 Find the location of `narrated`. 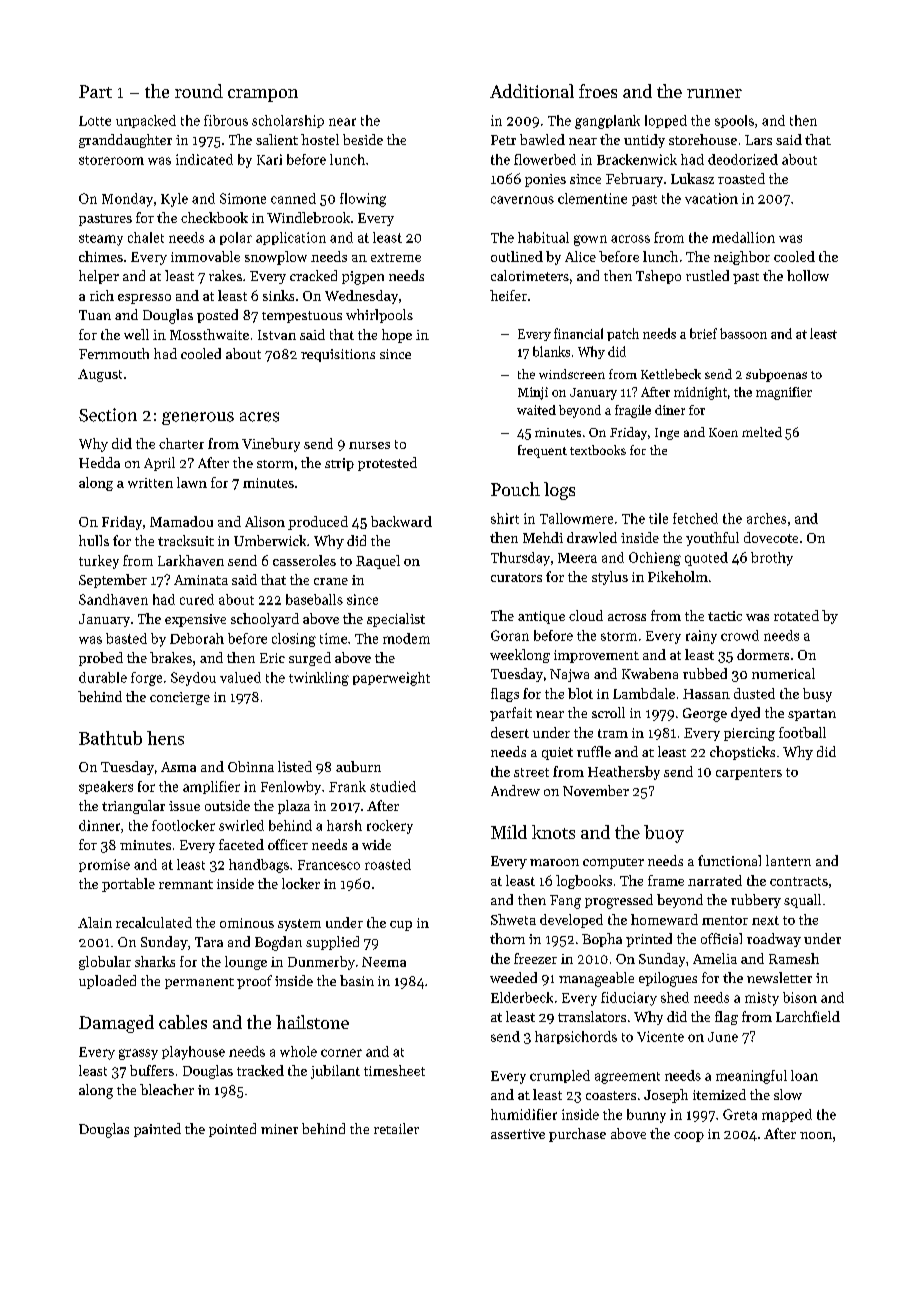

narrated is located at coordinates (715, 880).
